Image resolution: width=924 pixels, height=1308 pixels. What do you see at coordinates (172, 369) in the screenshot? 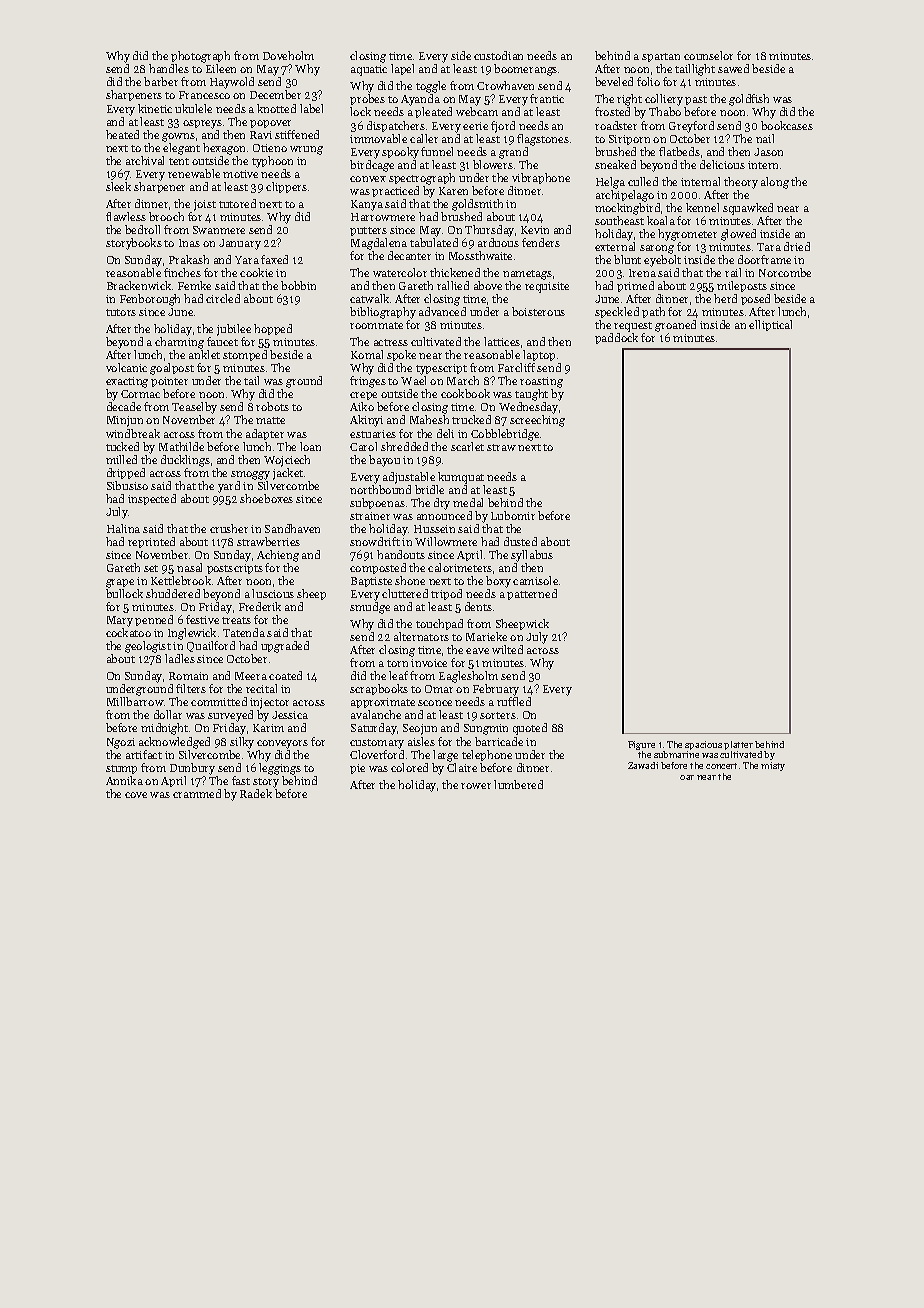
I see `goalpost` at bounding box center [172, 369].
